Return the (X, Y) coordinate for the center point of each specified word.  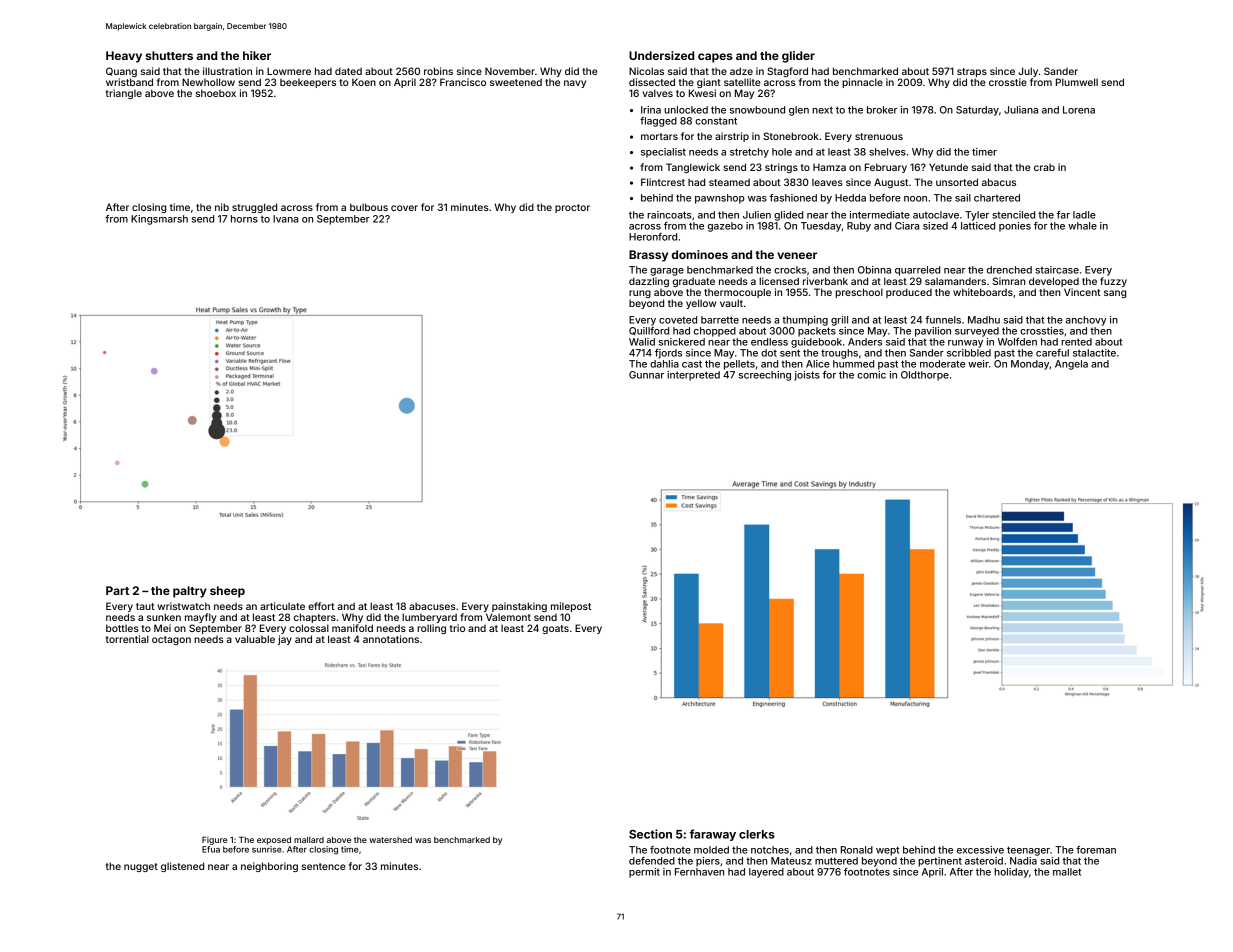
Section (650, 834)
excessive (980, 850)
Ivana (285, 219)
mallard (309, 840)
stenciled (1013, 215)
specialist (663, 153)
